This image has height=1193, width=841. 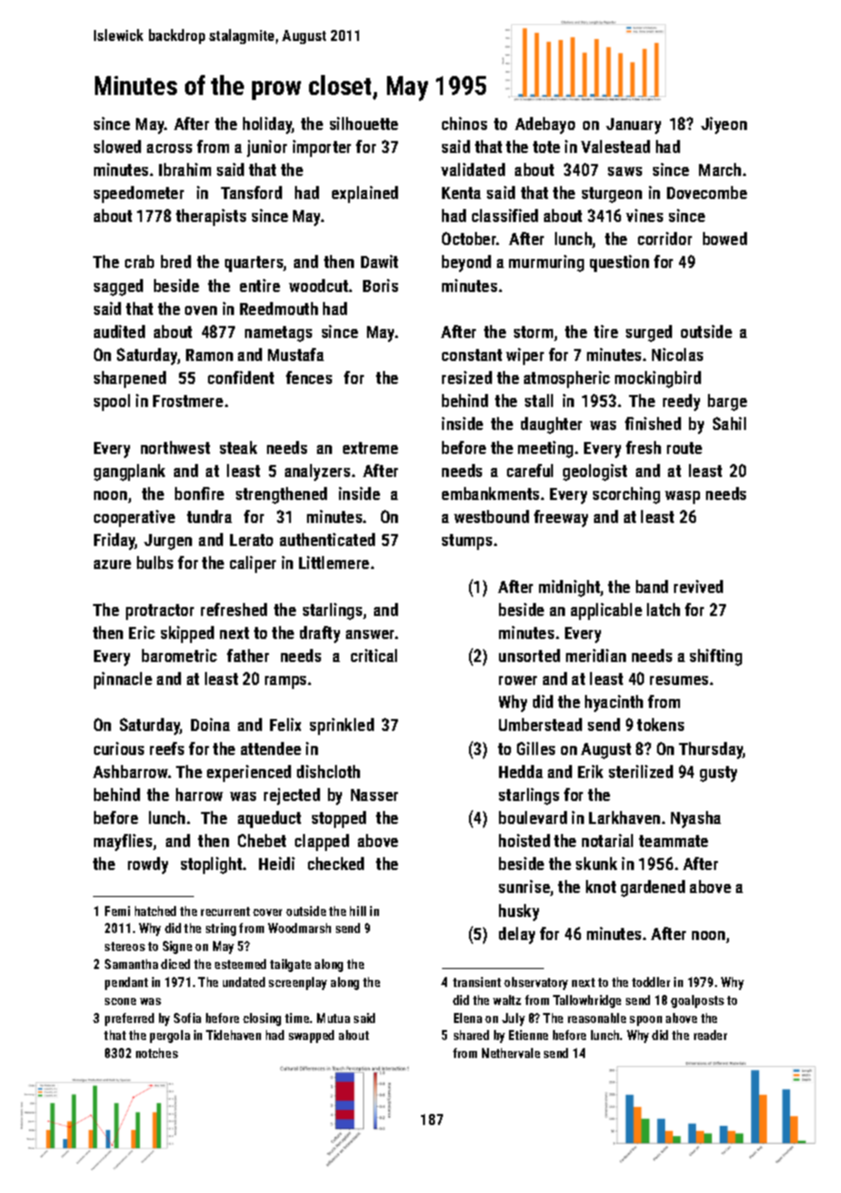 What do you see at coordinates (333, 1018) in the image?
I see `Mutua` at bounding box center [333, 1018].
